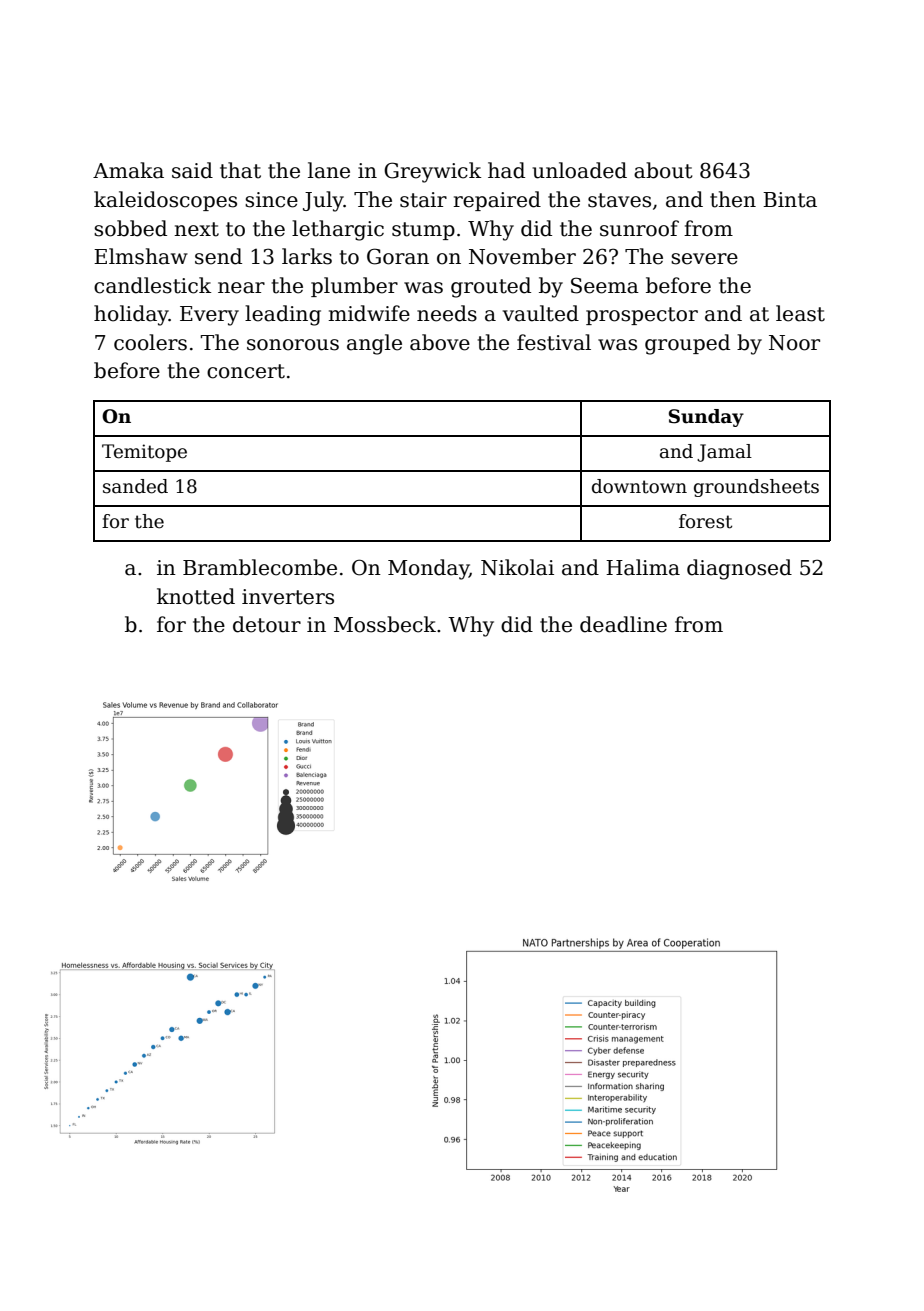 This screenshot has height=1311, width=924. I want to click on forest, so click(705, 521).
